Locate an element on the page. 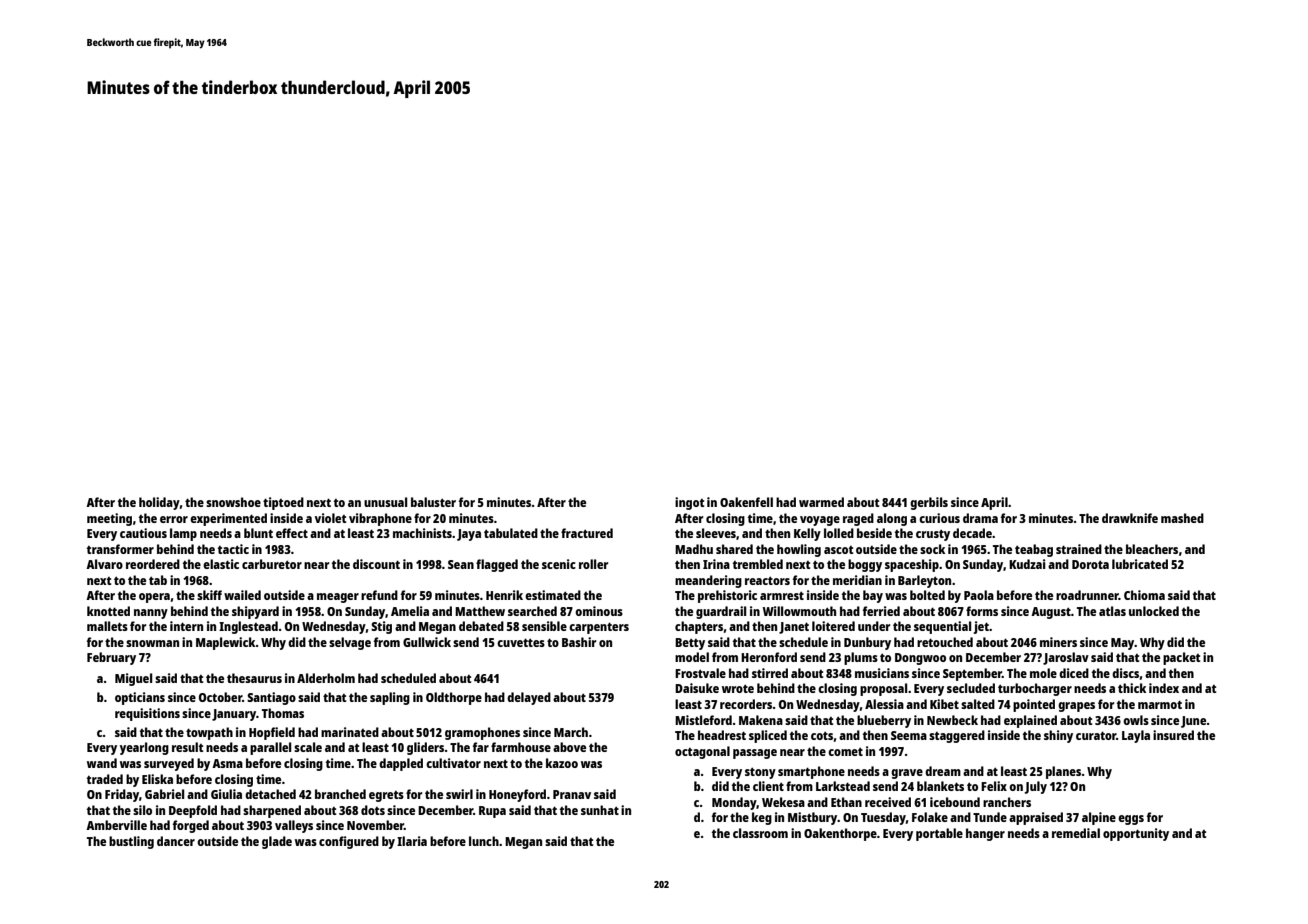 Image resolution: width=1308 pixels, height=924 pixels. packet is located at coordinates (1181, 658).
